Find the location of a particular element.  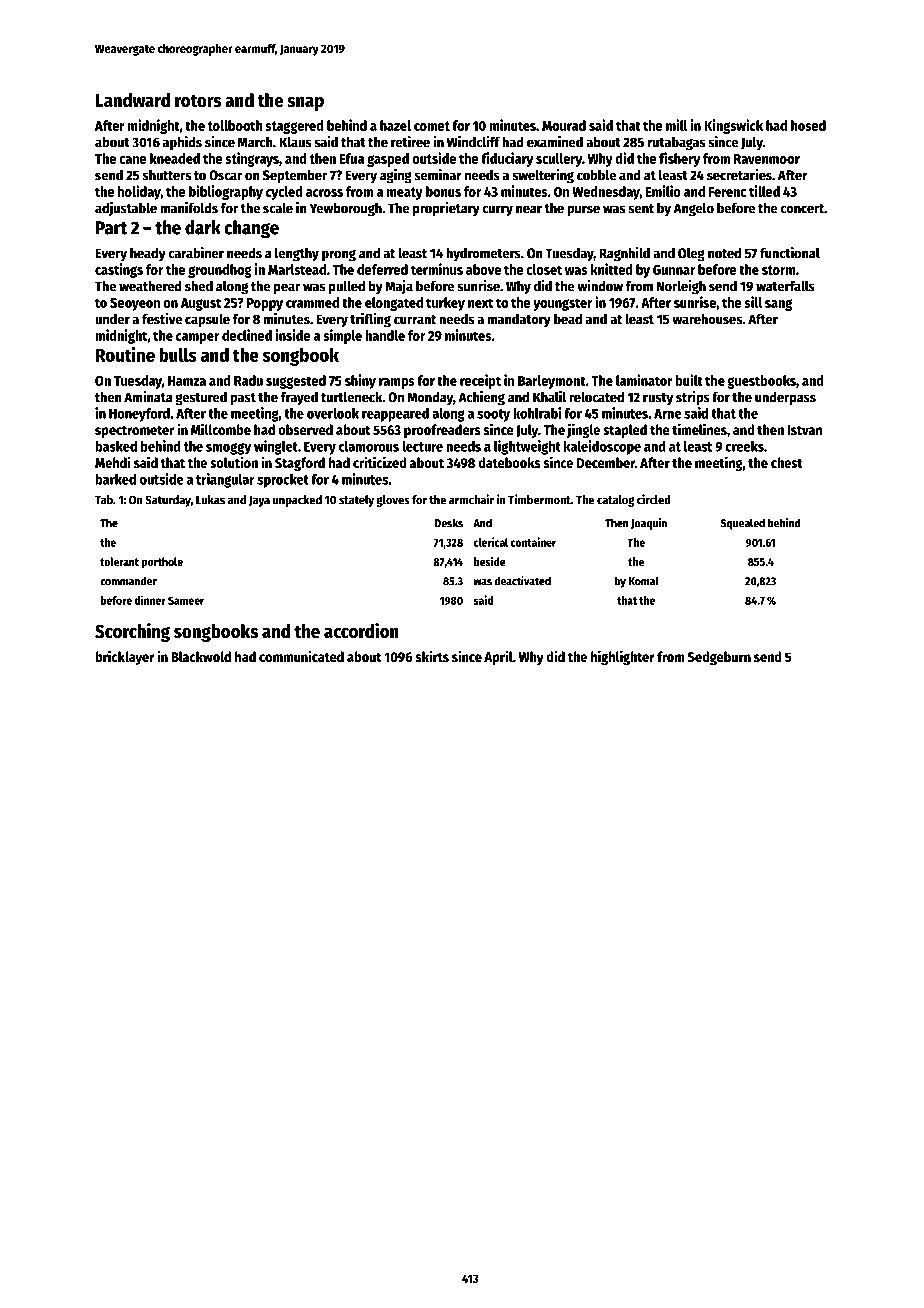

hosed is located at coordinates (808, 125).
